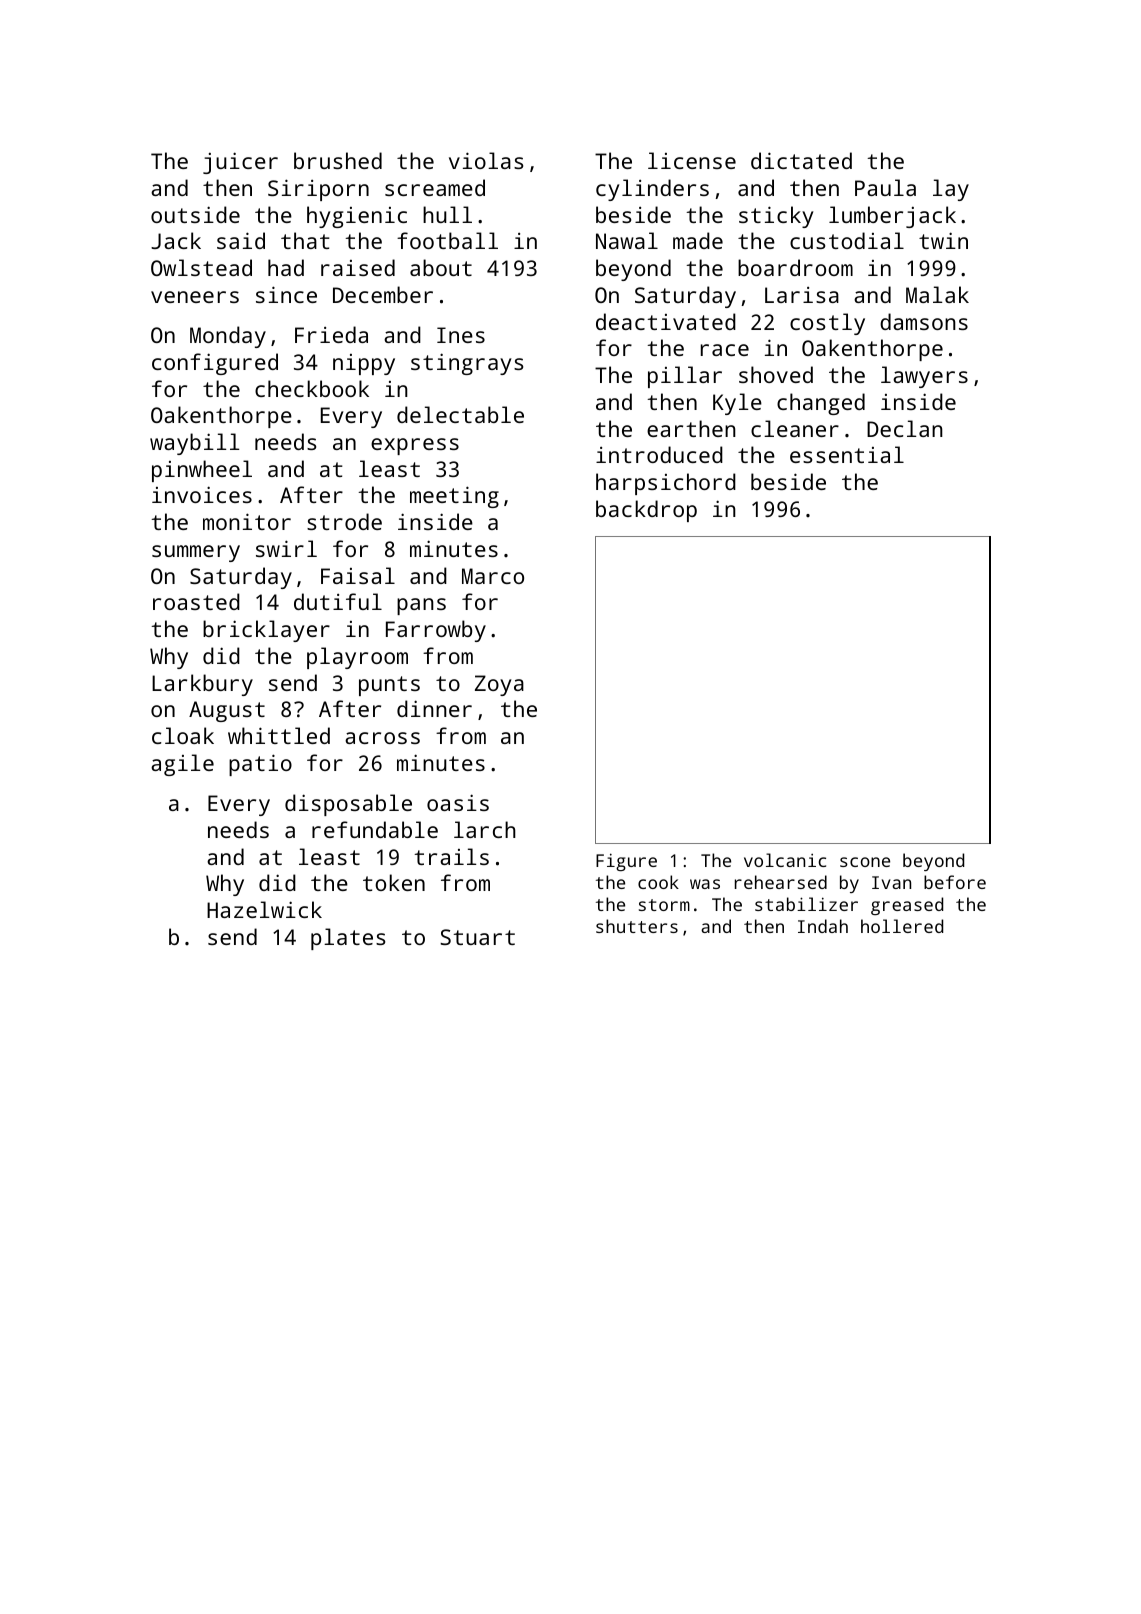 The image size is (1141, 1614). I want to click on plates, so click(348, 939).
